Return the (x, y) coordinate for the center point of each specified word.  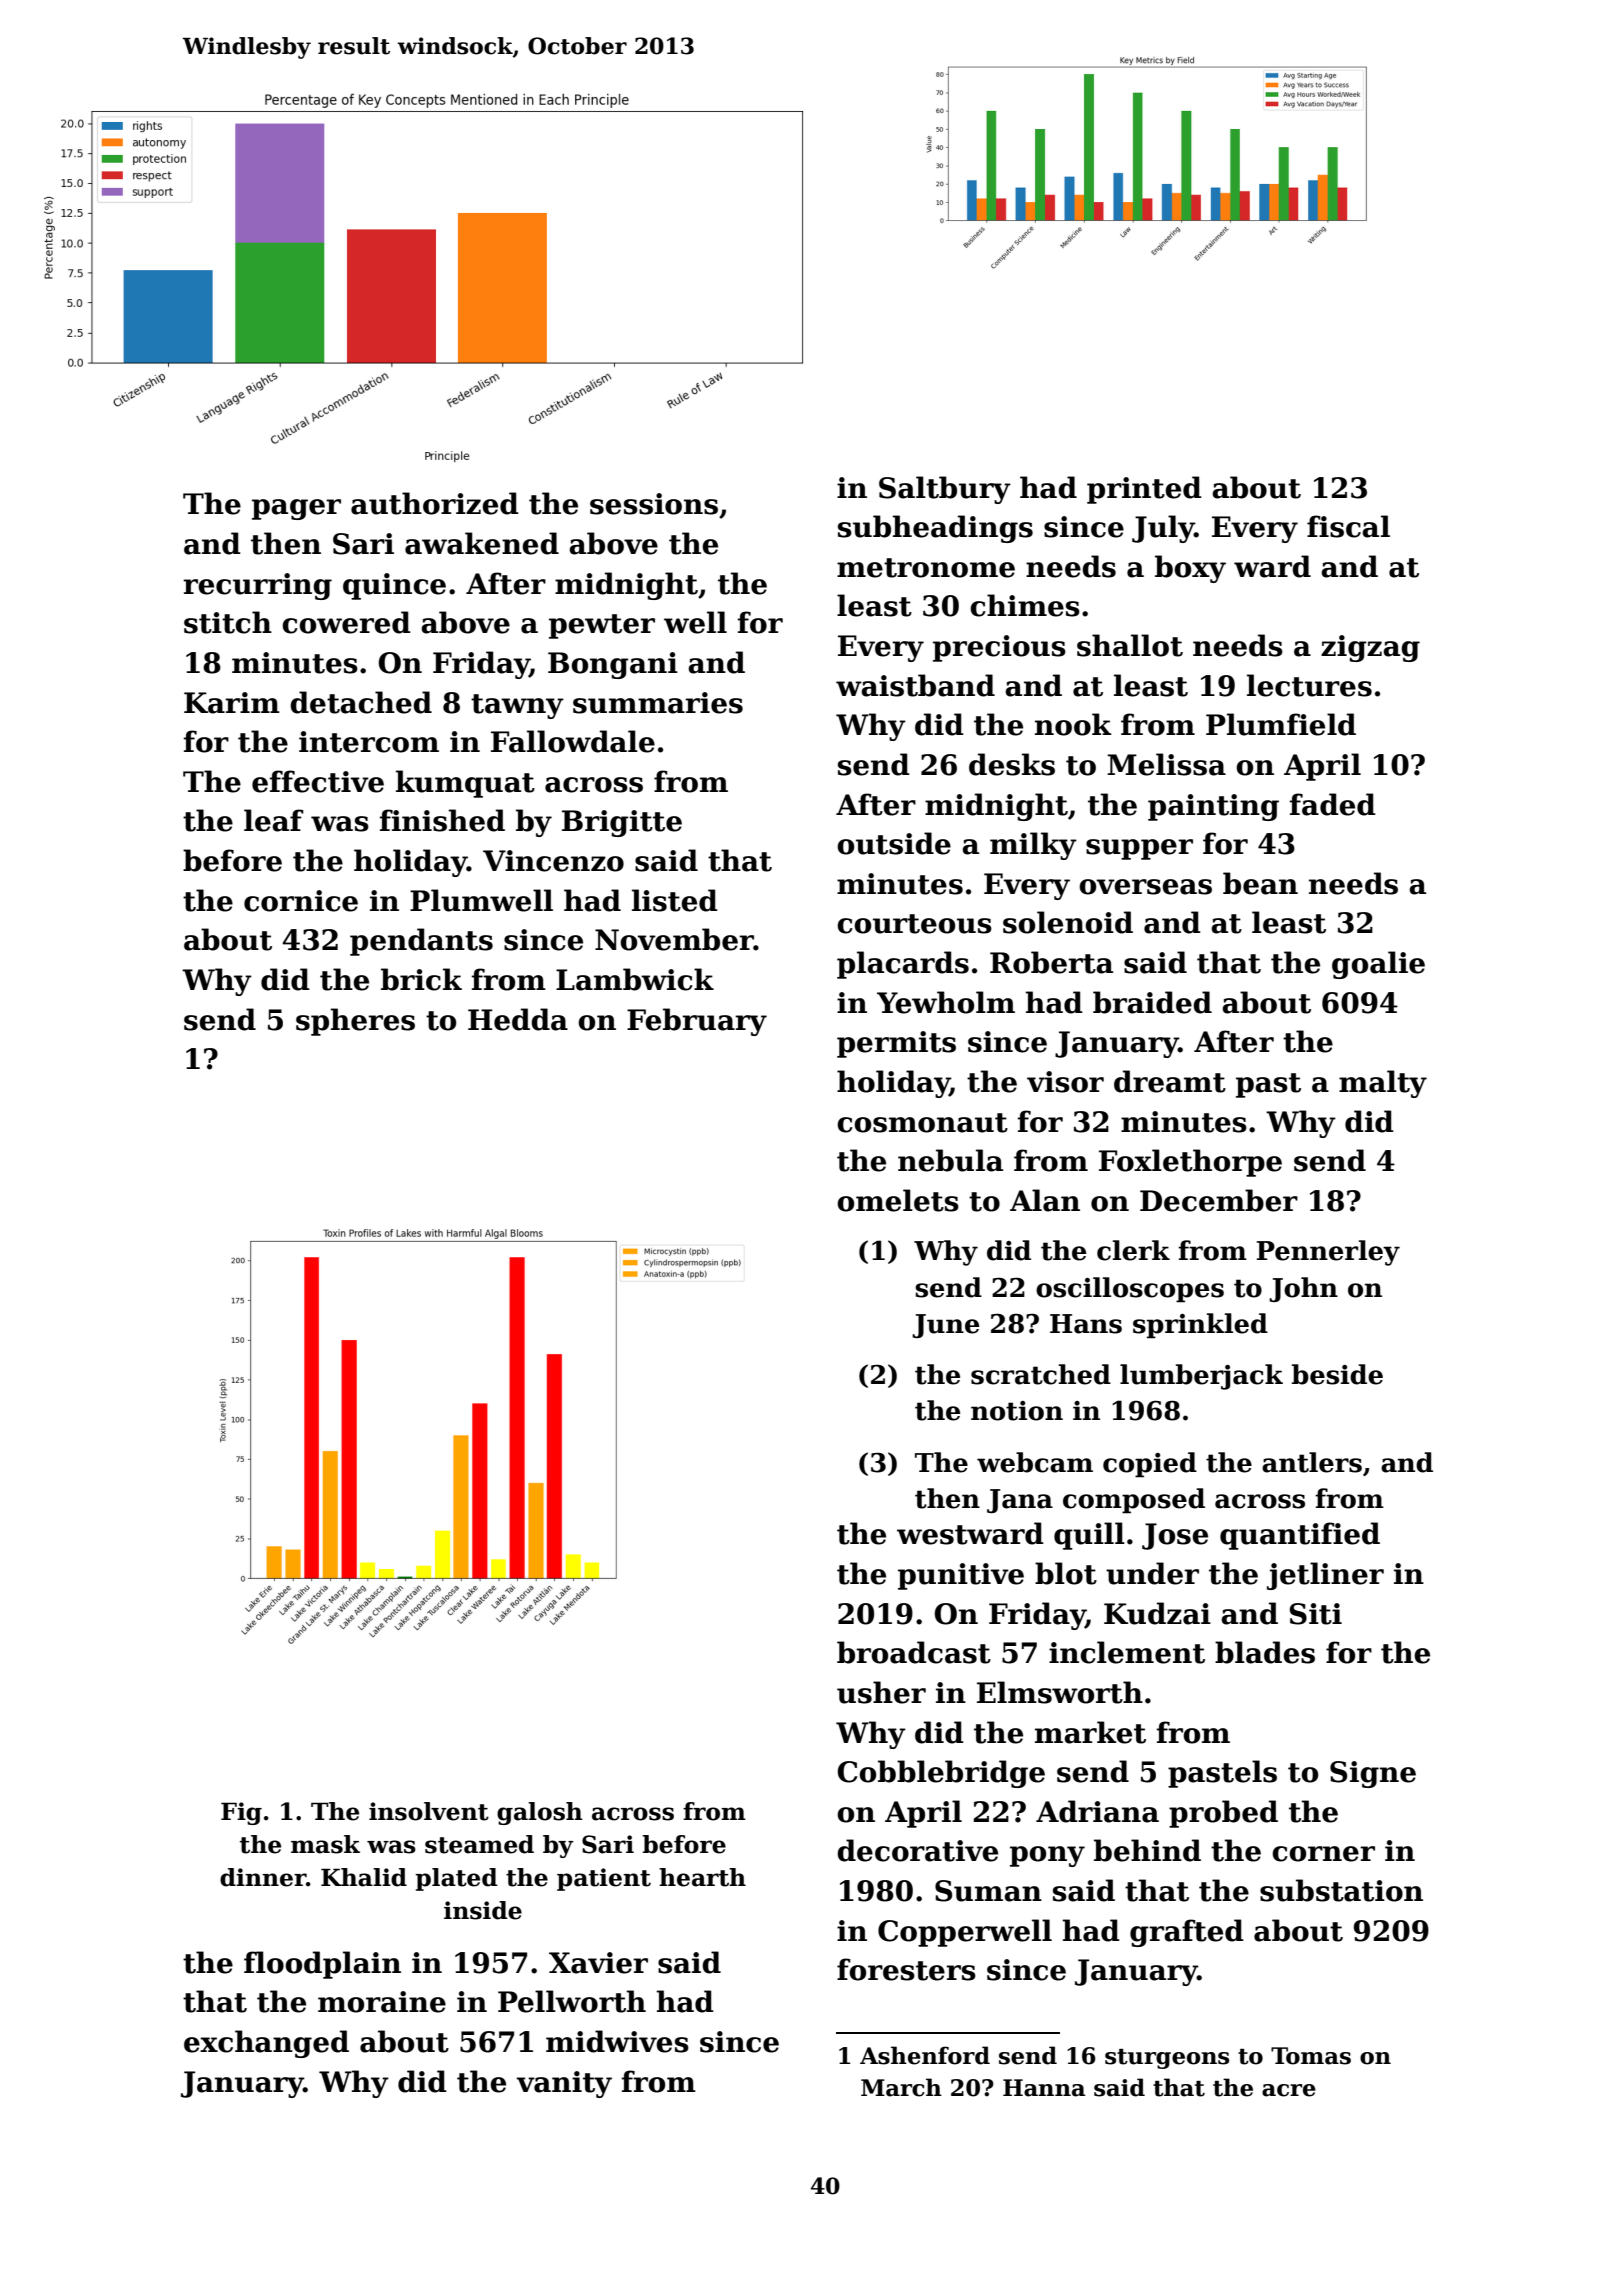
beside (1337, 1374)
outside (894, 843)
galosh (540, 1813)
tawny (517, 706)
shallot (1130, 645)
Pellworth (572, 2001)
